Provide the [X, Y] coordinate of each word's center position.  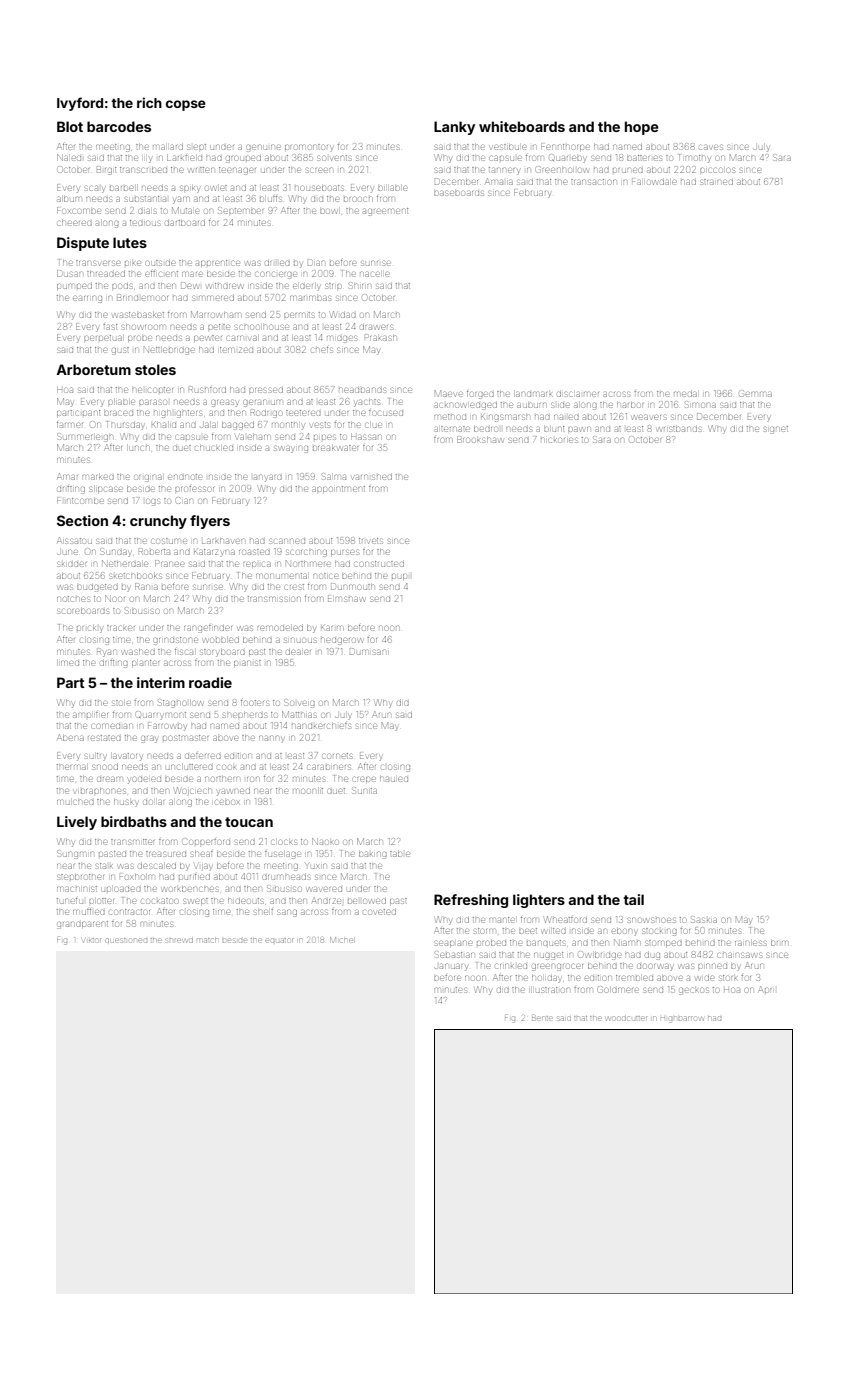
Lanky [454, 128]
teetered [303, 413]
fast [110, 327]
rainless [750, 943]
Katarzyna [214, 553]
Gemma [756, 393]
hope [642, 128]
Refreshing [471, 901]
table [400, 854]
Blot [70, 126]
